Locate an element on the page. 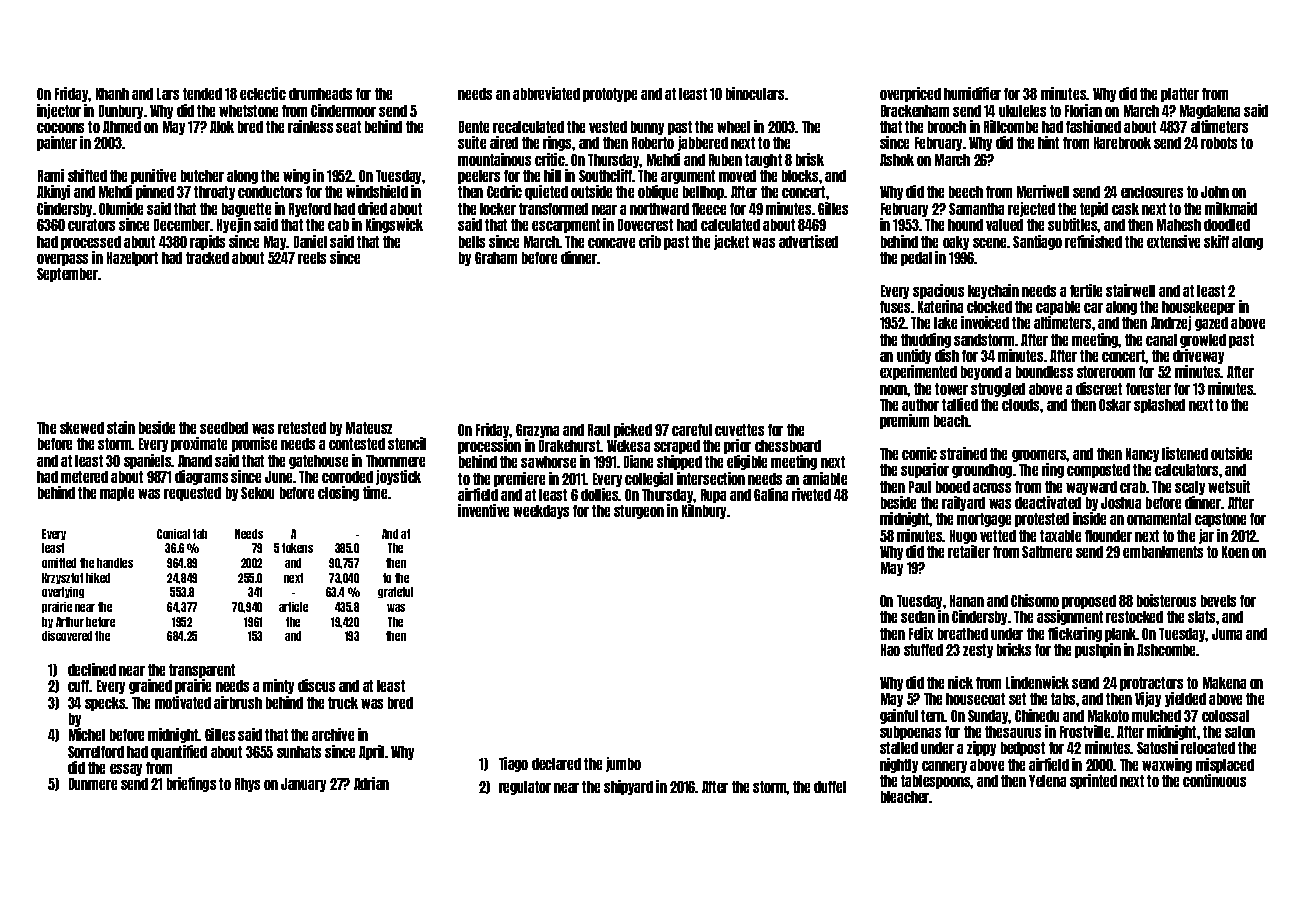 This document has height=924, width=1308. quantified is located at coordinates (179, 752).
